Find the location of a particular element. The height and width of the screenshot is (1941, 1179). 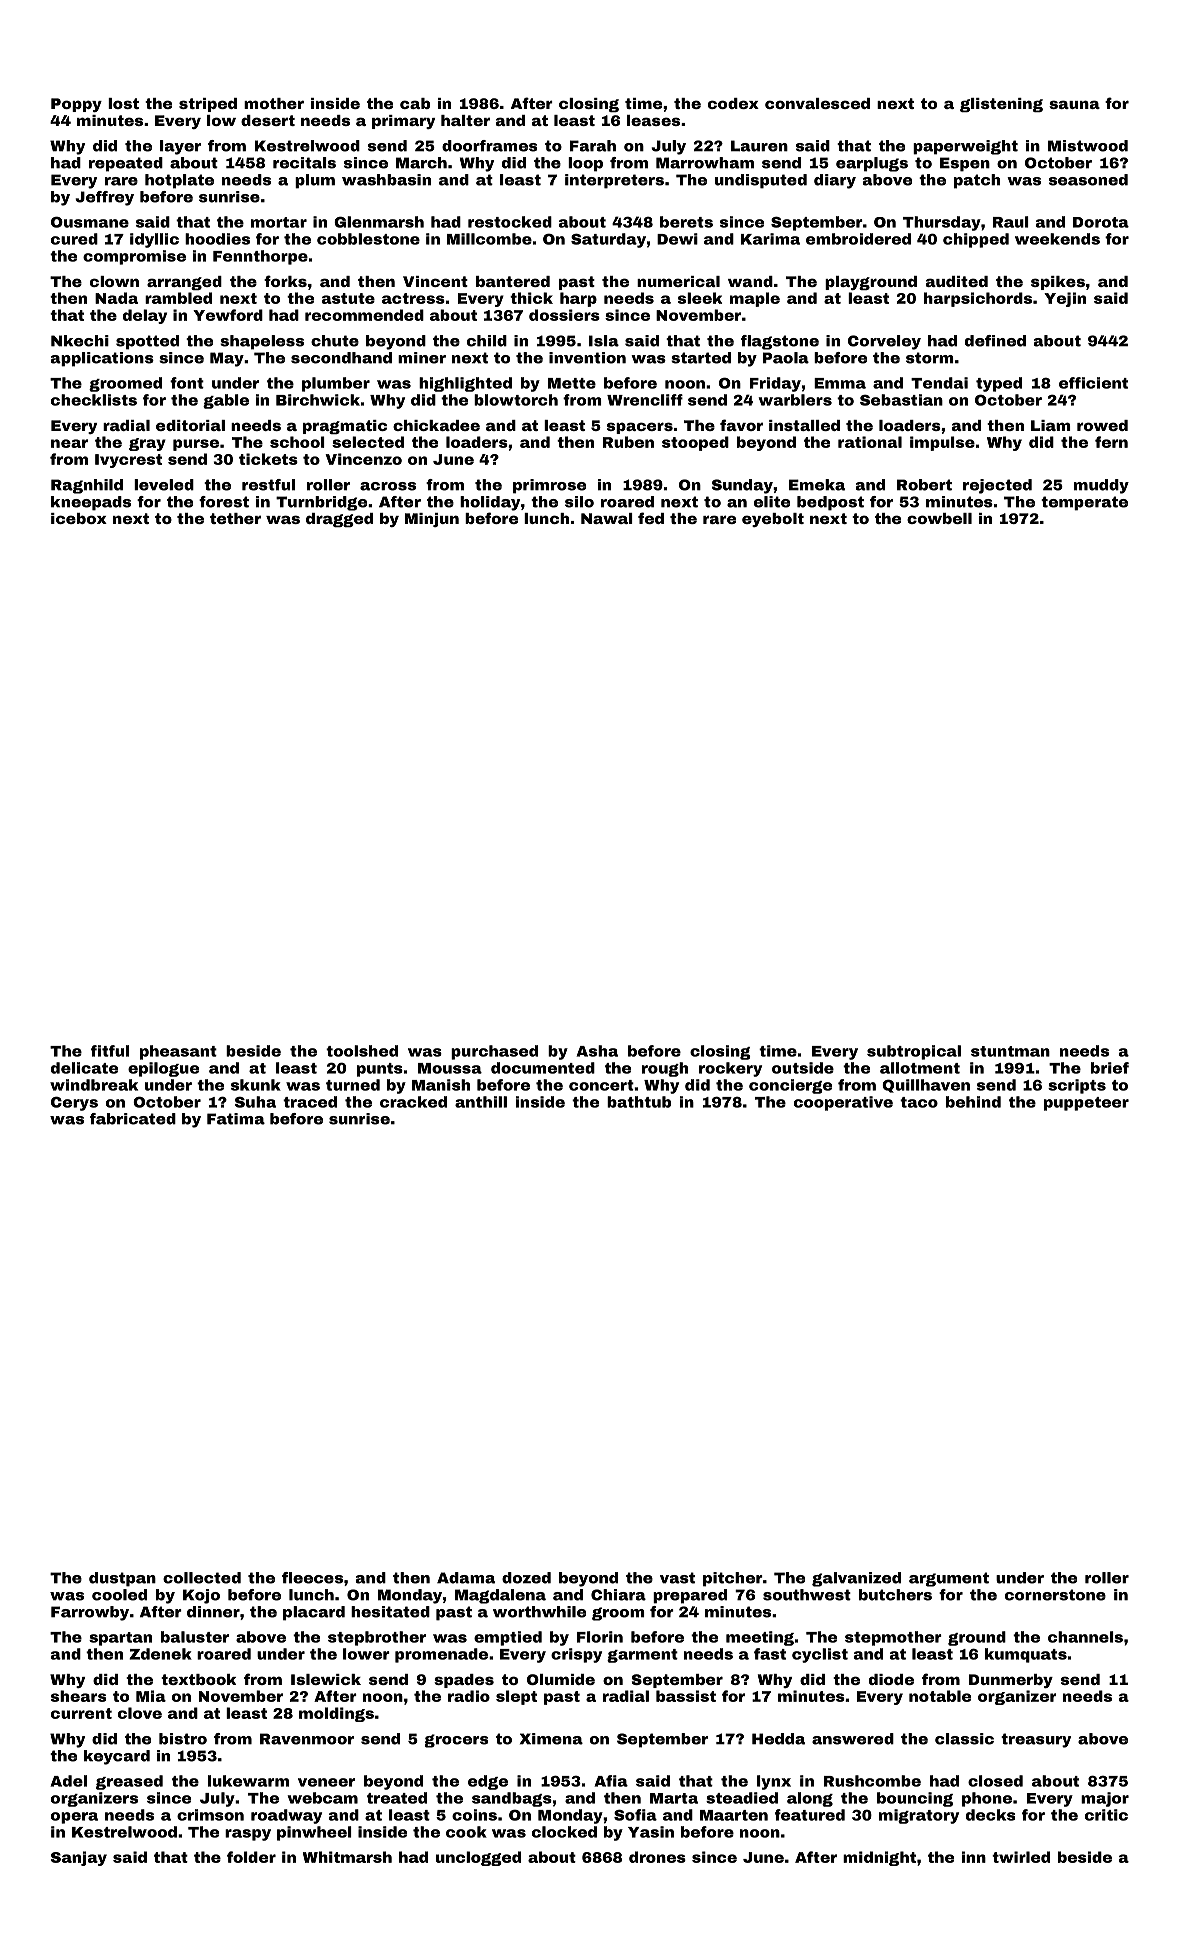

storm is located at coordinates (930, 358).
